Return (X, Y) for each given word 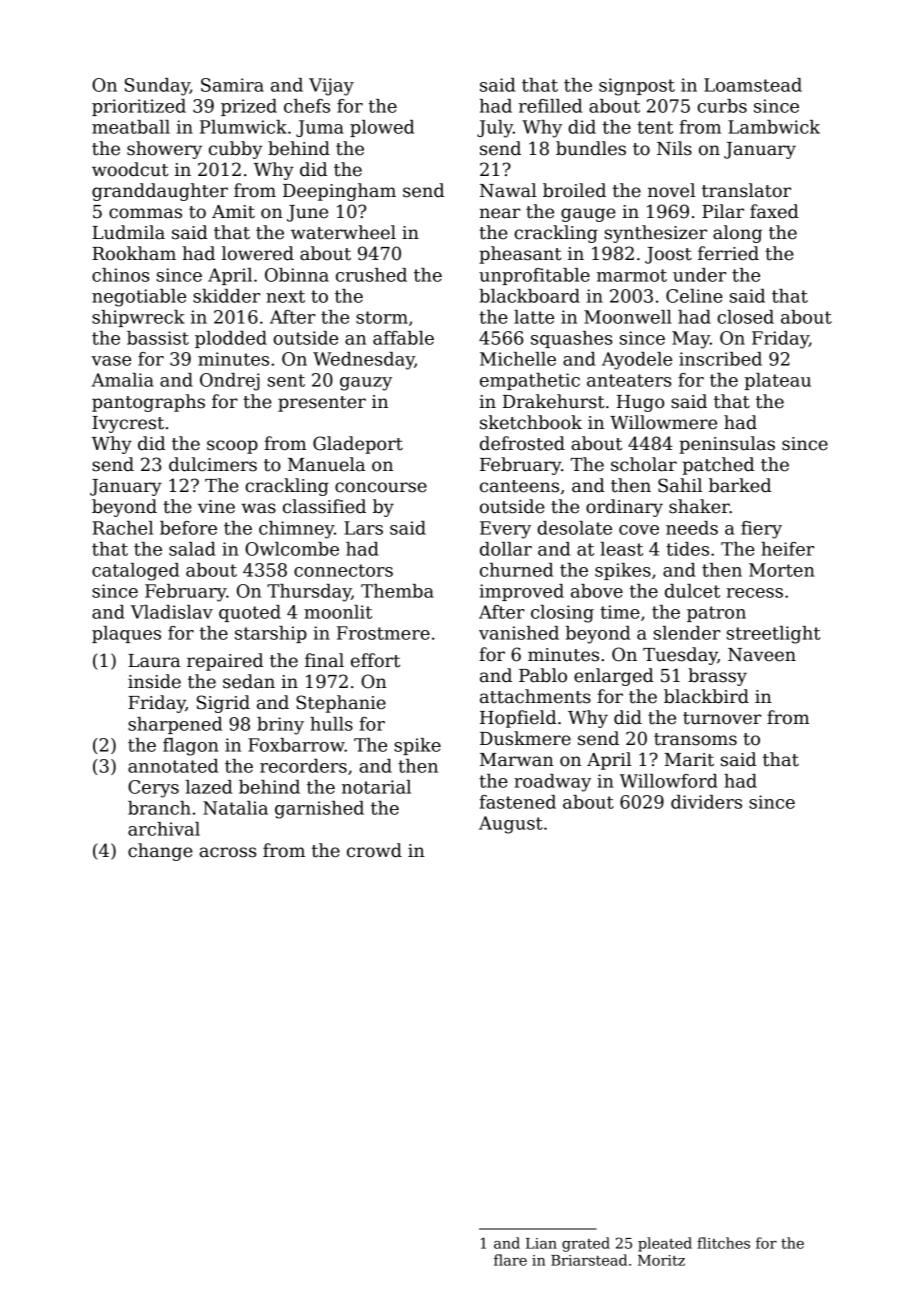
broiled (574, 190)
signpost (637, 87)
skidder (226, 296)
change (160, 852)
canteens (519, 486)
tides (687, 549)
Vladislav (172, 612)
